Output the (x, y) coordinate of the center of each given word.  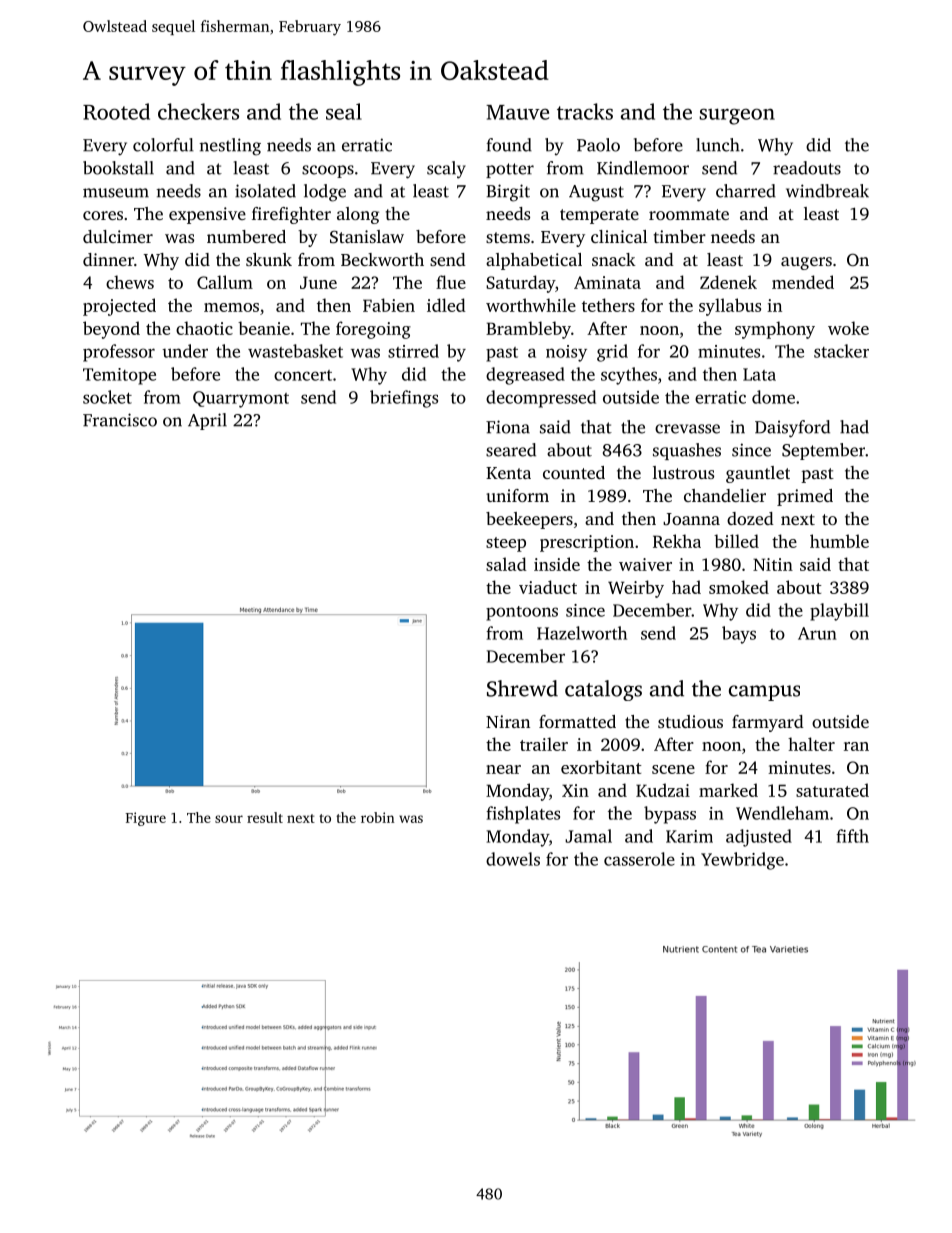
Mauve (517, 112)
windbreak (827, 191)
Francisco (120, 420)
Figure (146, 819)
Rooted (116, 111)
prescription (587, 543)
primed (805, 497)
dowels (513, 859)
